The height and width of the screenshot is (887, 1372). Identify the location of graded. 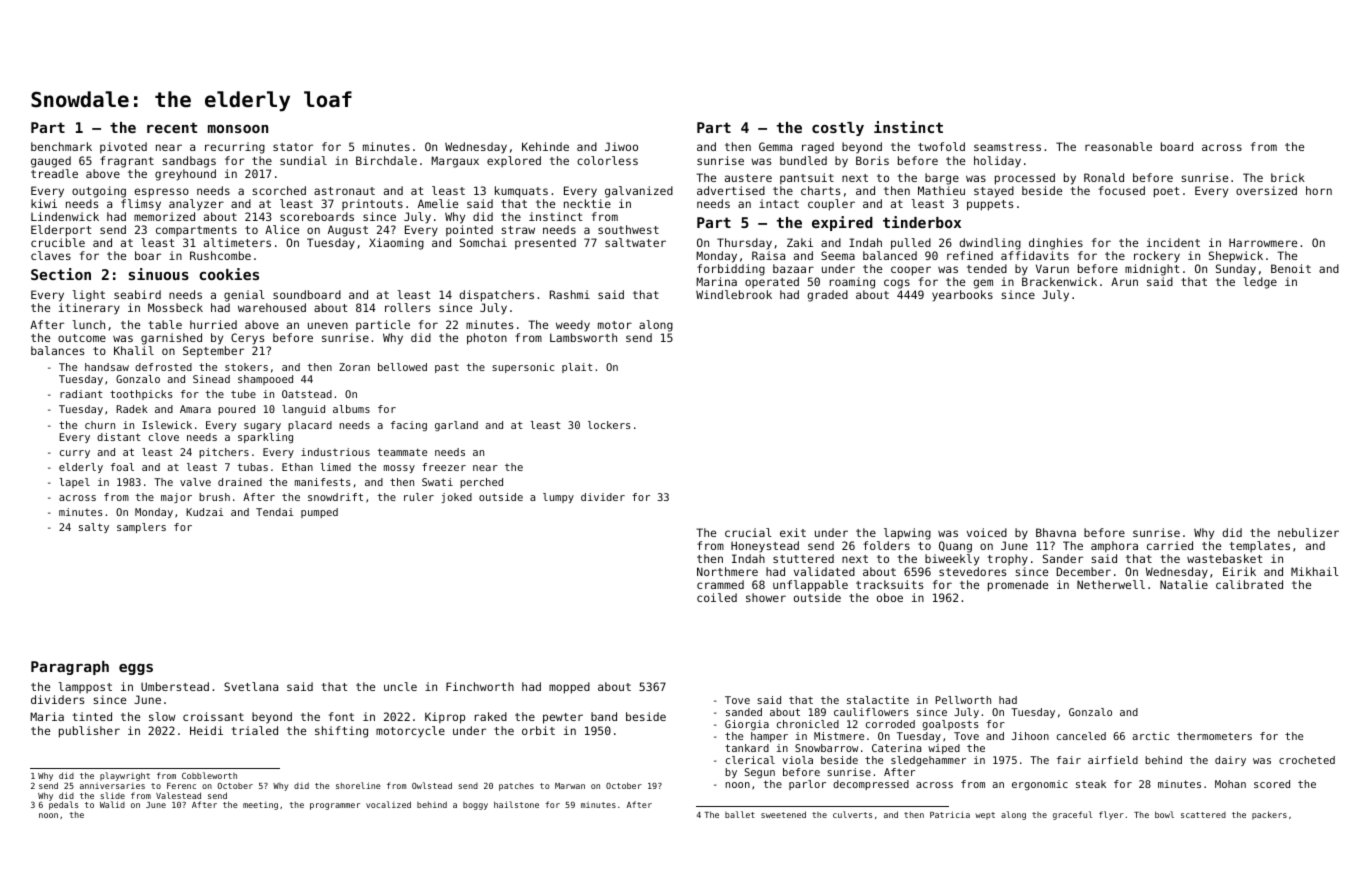
(827, 296).
